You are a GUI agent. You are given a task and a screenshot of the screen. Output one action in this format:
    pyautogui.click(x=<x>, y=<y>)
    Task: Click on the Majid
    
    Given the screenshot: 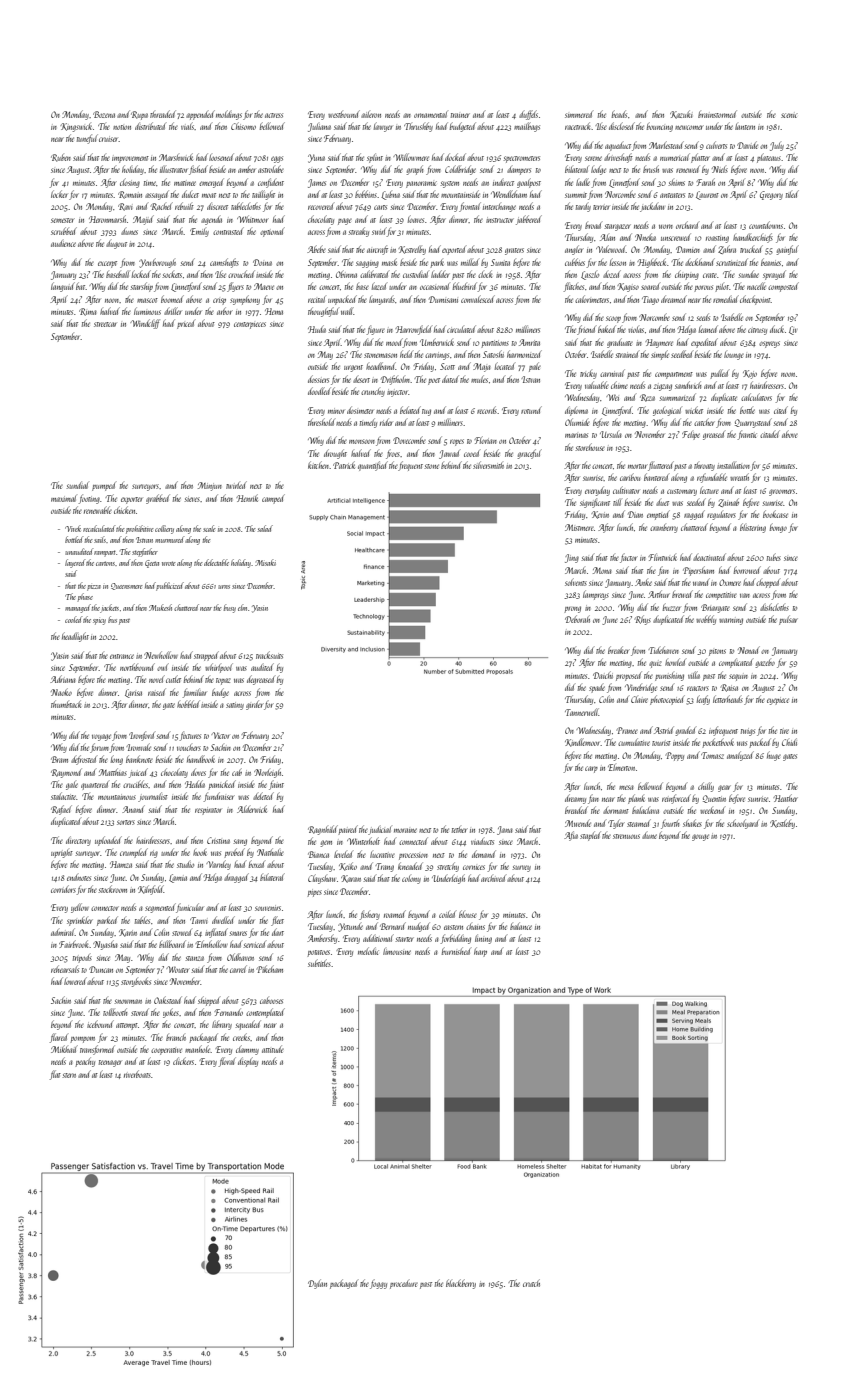 What is the action you would take?
    pyautogui.click(x=143, y=220)
